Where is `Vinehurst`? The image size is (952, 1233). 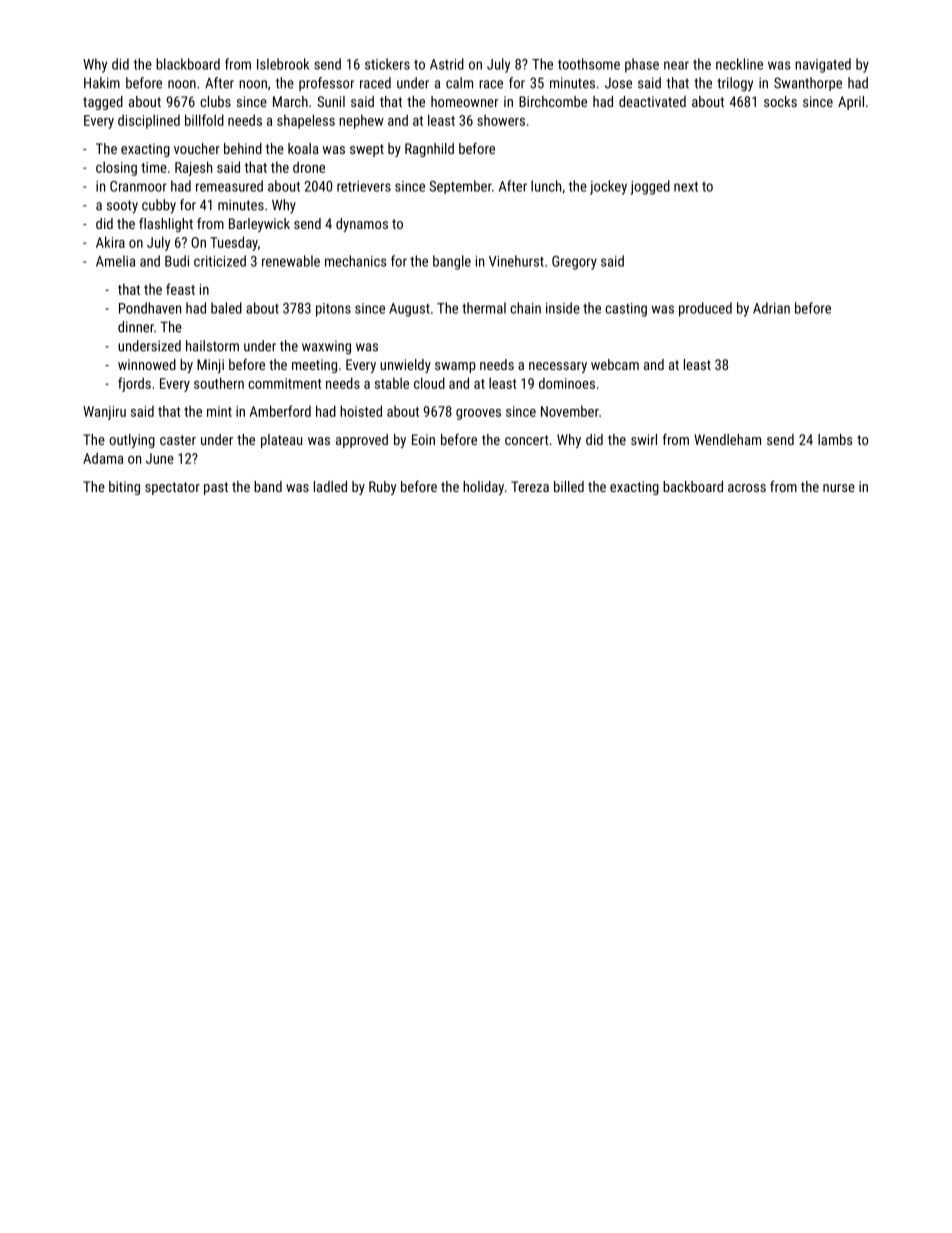
Vinehurst is located at coordinates (516, 261).
